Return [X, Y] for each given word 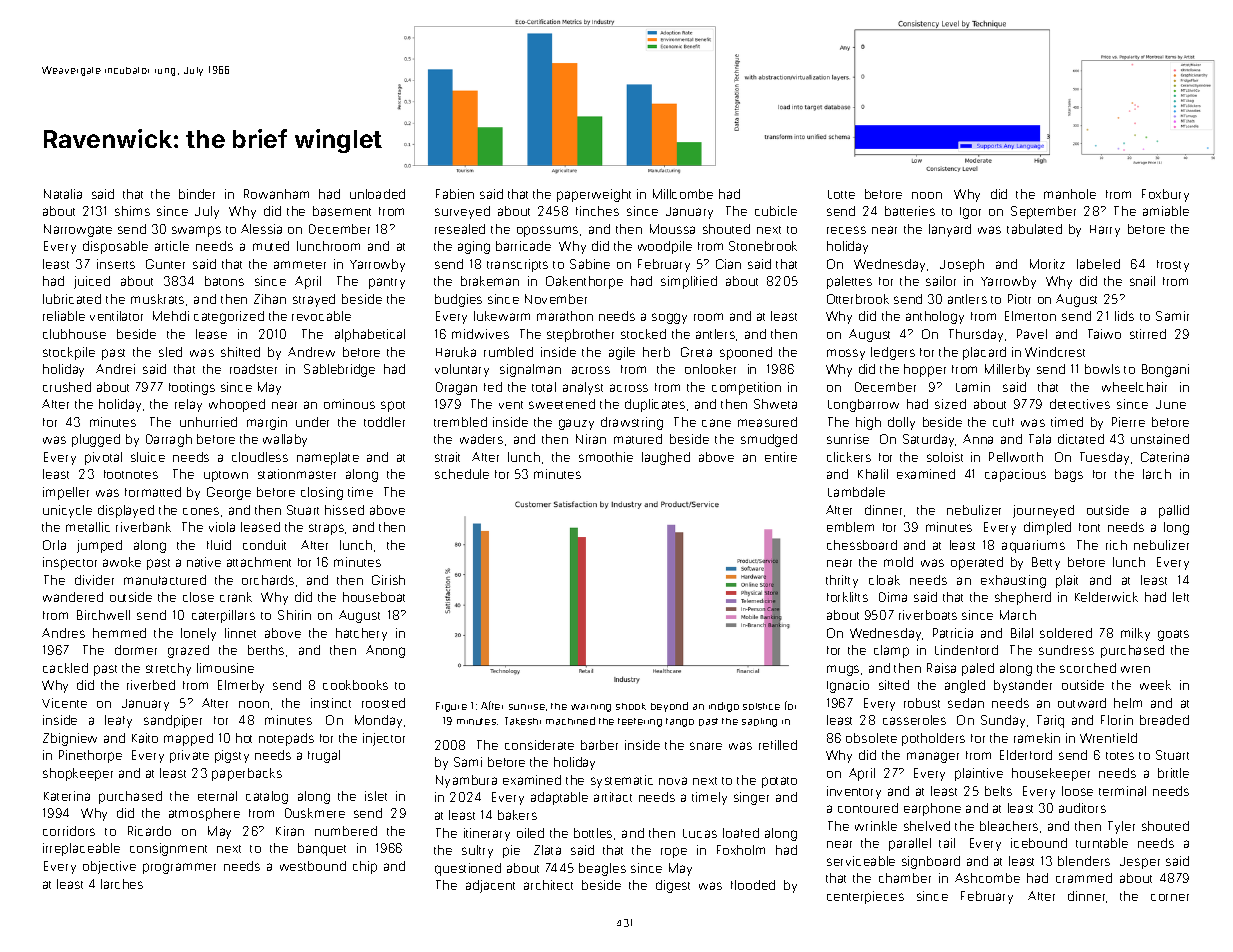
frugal [324, 756]
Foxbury [1165, 195]
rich [1116, 545]
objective [109, 867]
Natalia [63, 194]
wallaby [285, 440]
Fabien [455, 194]
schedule [462, 474]
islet [376, 796]
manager [933, 757]
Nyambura [466, 781]
